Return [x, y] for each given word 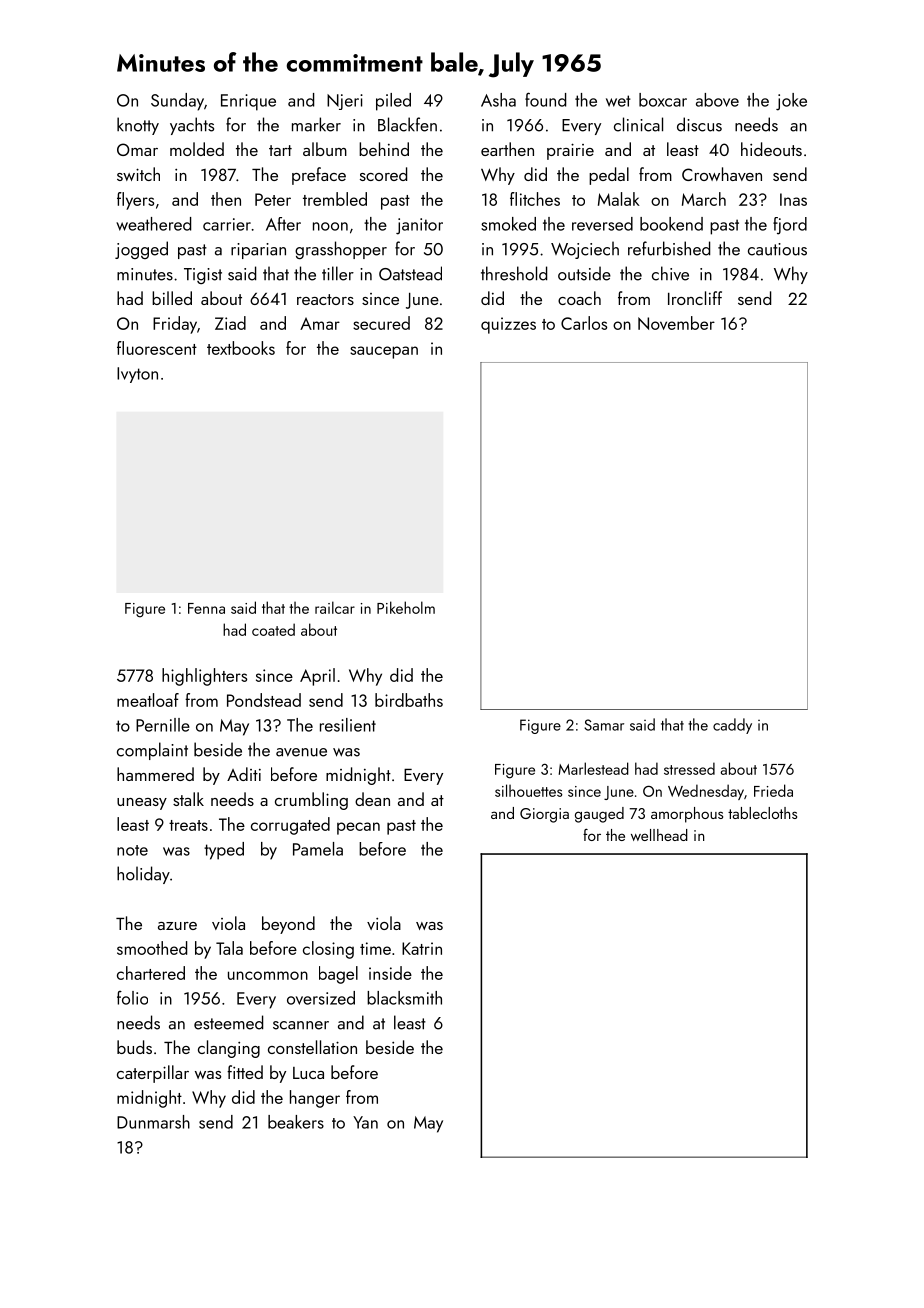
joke [791, 102]
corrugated [290, 826]
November [676, 323]
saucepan [384, 352]
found [545, 99]
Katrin [422, 948]
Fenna [206, 608]
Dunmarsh [153, 1122]
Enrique [248, 102]
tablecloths [762, 813]
